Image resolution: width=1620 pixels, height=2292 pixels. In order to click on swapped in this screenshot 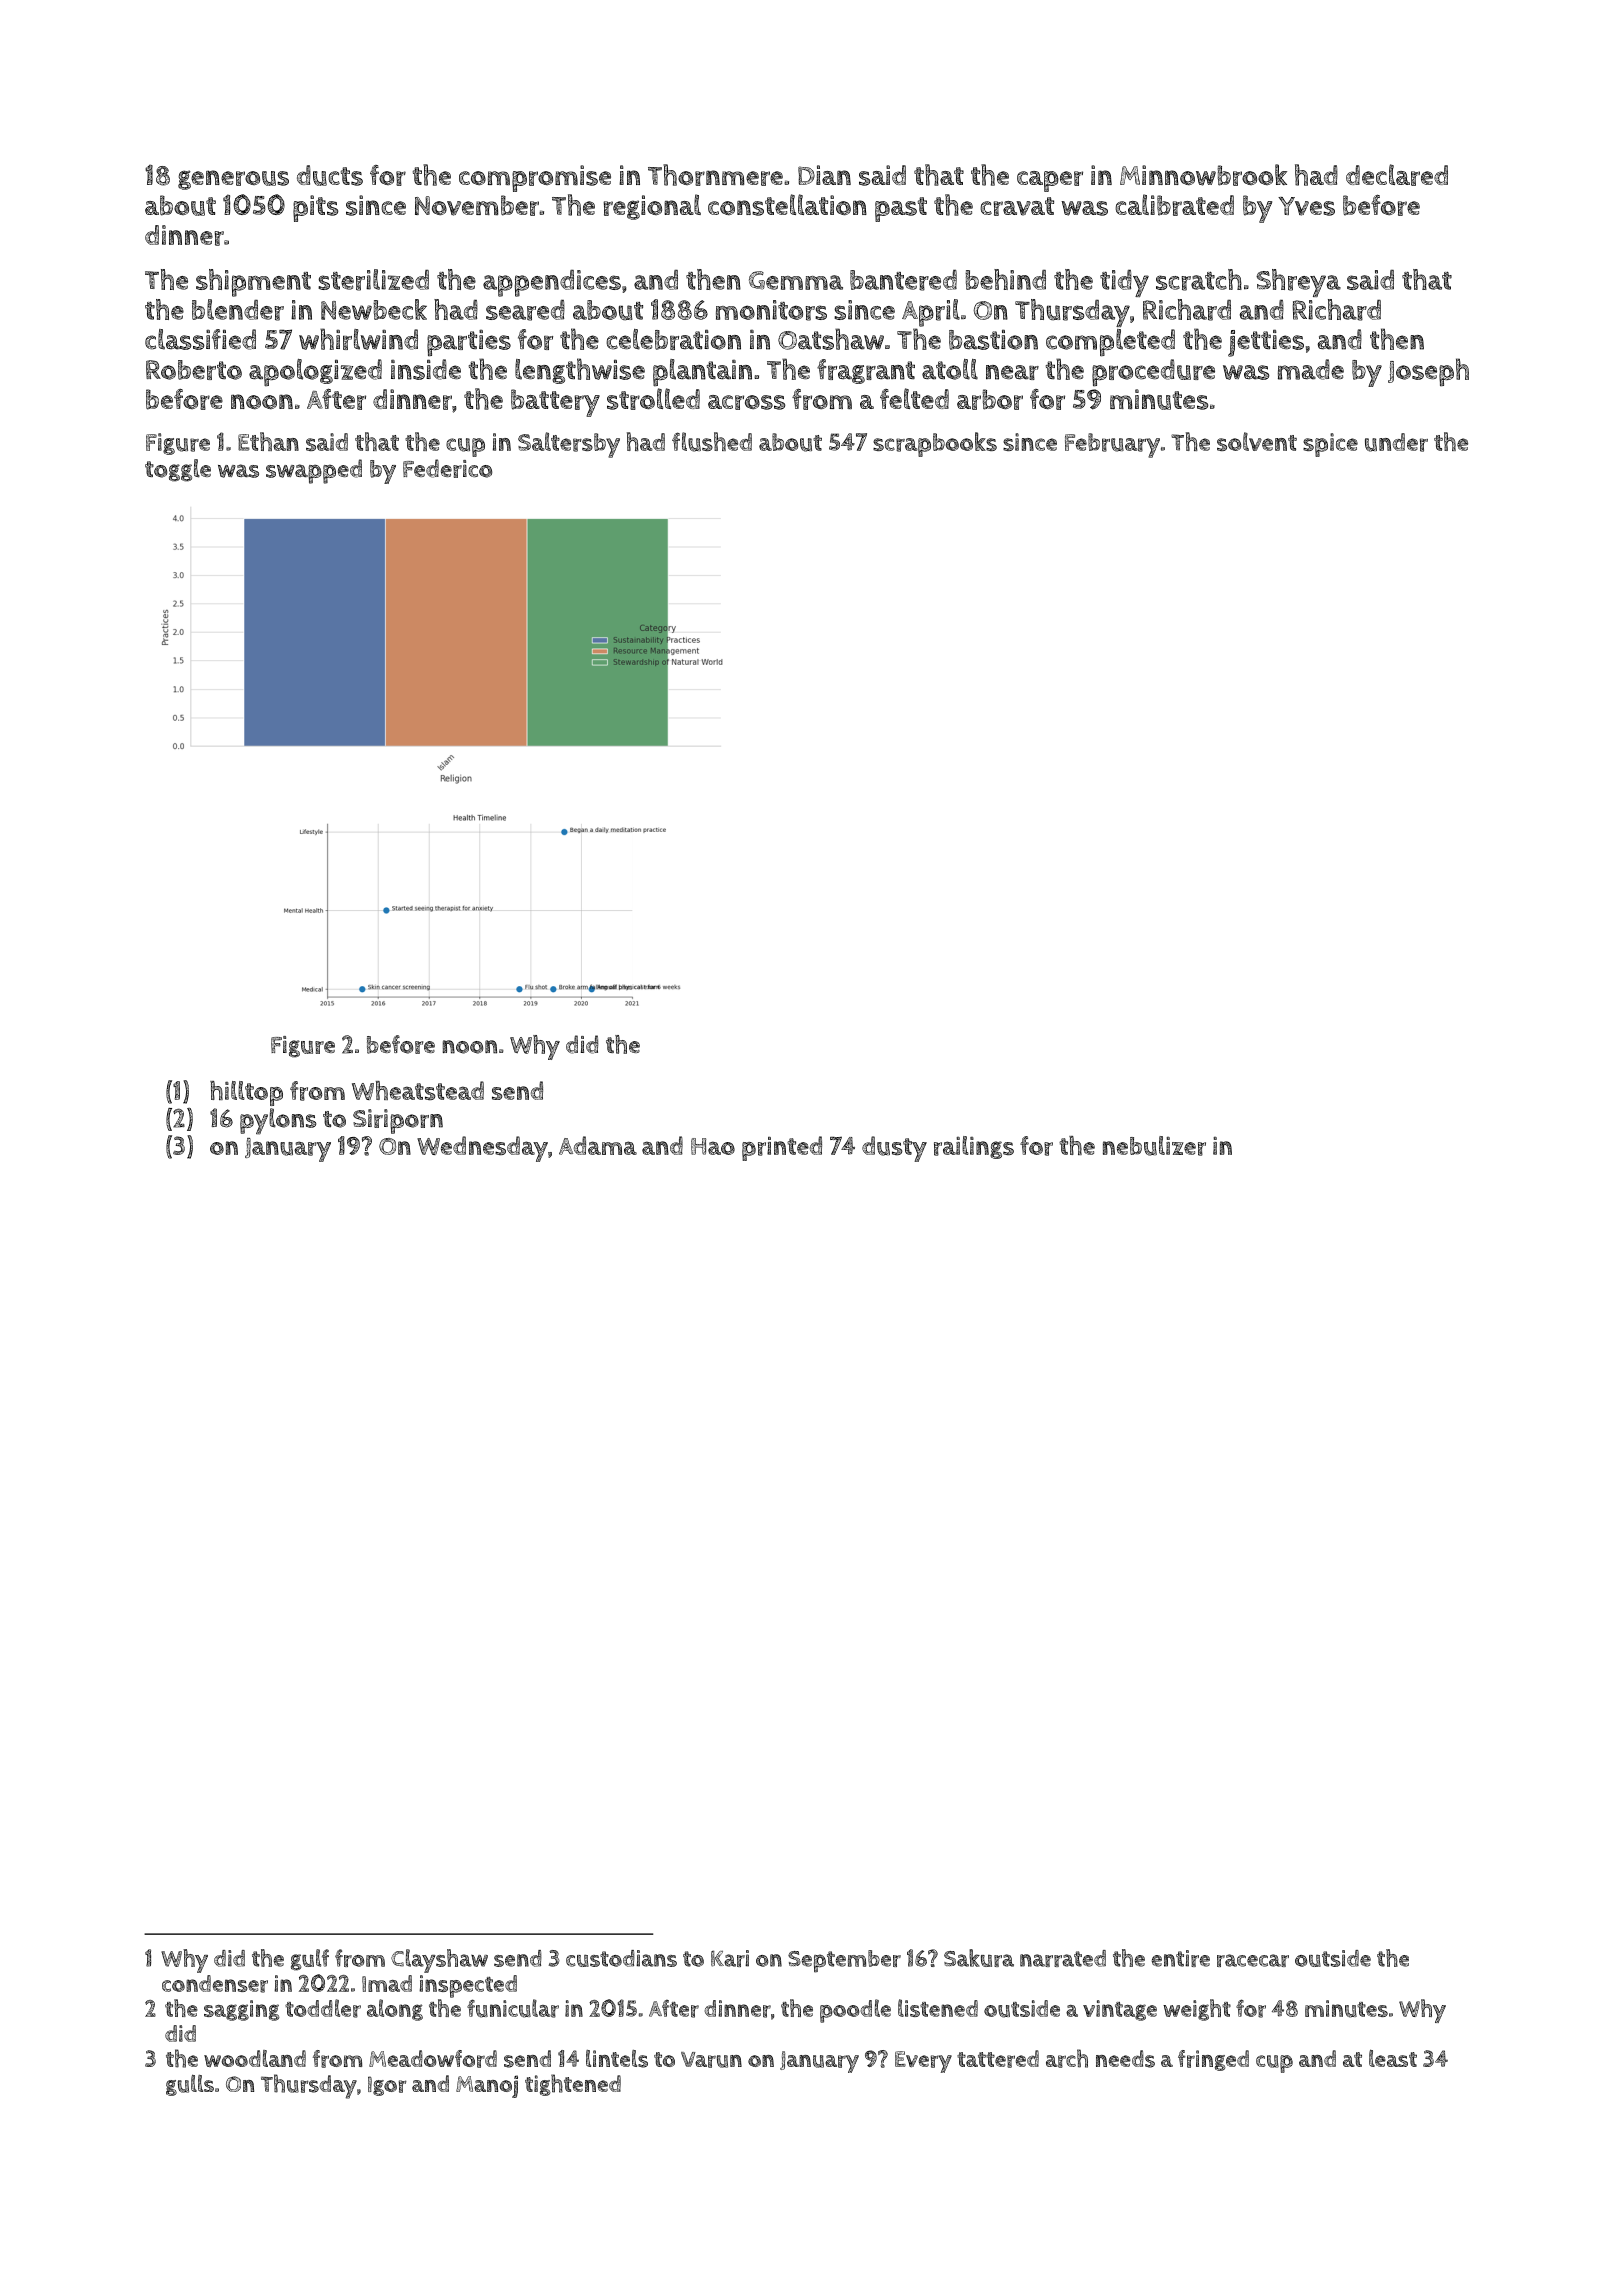, I will do `click(314, 471)`.
